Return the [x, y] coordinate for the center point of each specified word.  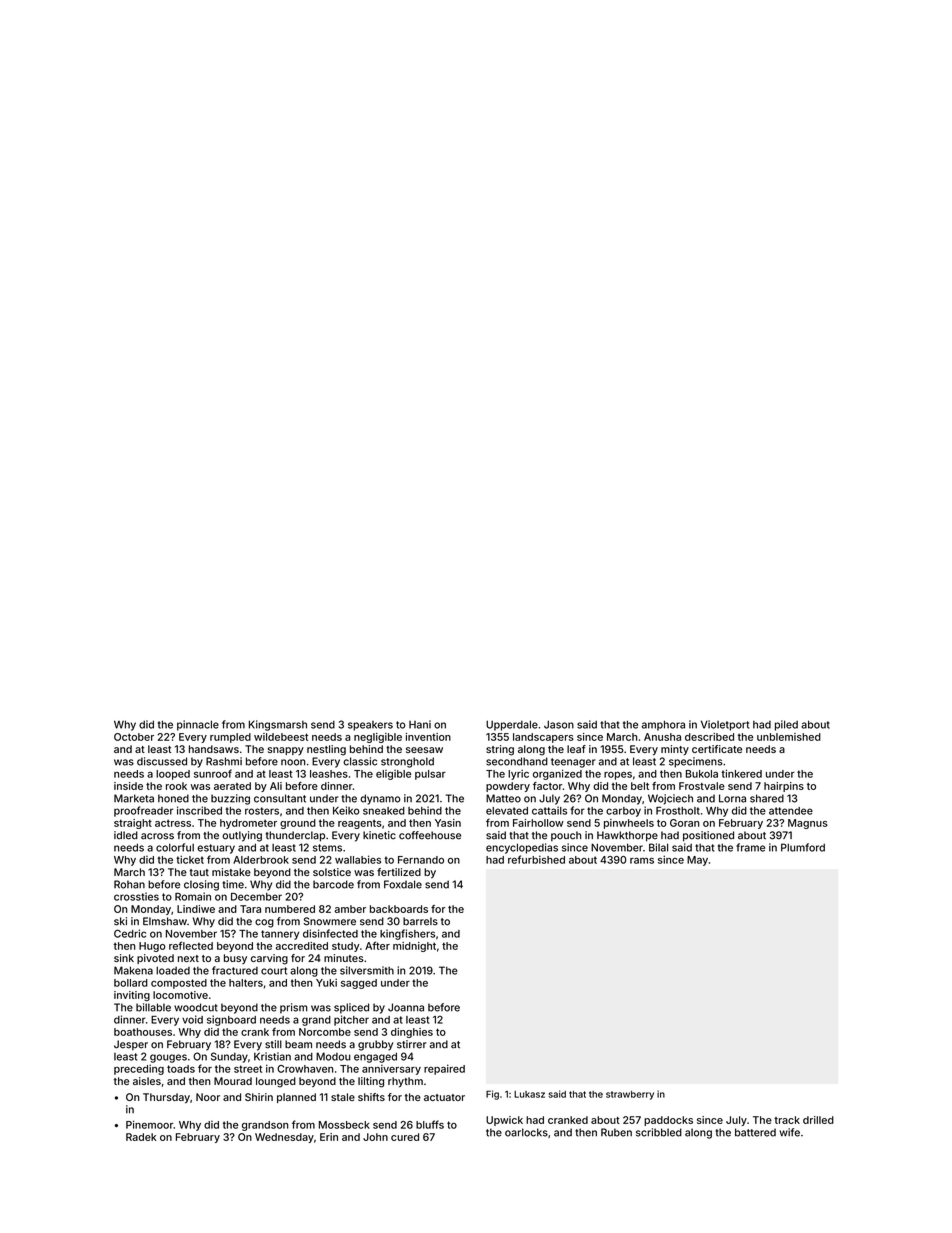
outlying [242, 836]
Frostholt [678, 811]
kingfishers [407, 934]
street [248, 1069]
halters [246, 983]
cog [264, 923]
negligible [378, 738]
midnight [414, 947]
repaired [444, 1069]
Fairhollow [538, 823]
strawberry [630, 1095]
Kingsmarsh [278, 725]
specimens [696, 762]
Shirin [259, 1097]
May [697, 861]
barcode [333, 884]
